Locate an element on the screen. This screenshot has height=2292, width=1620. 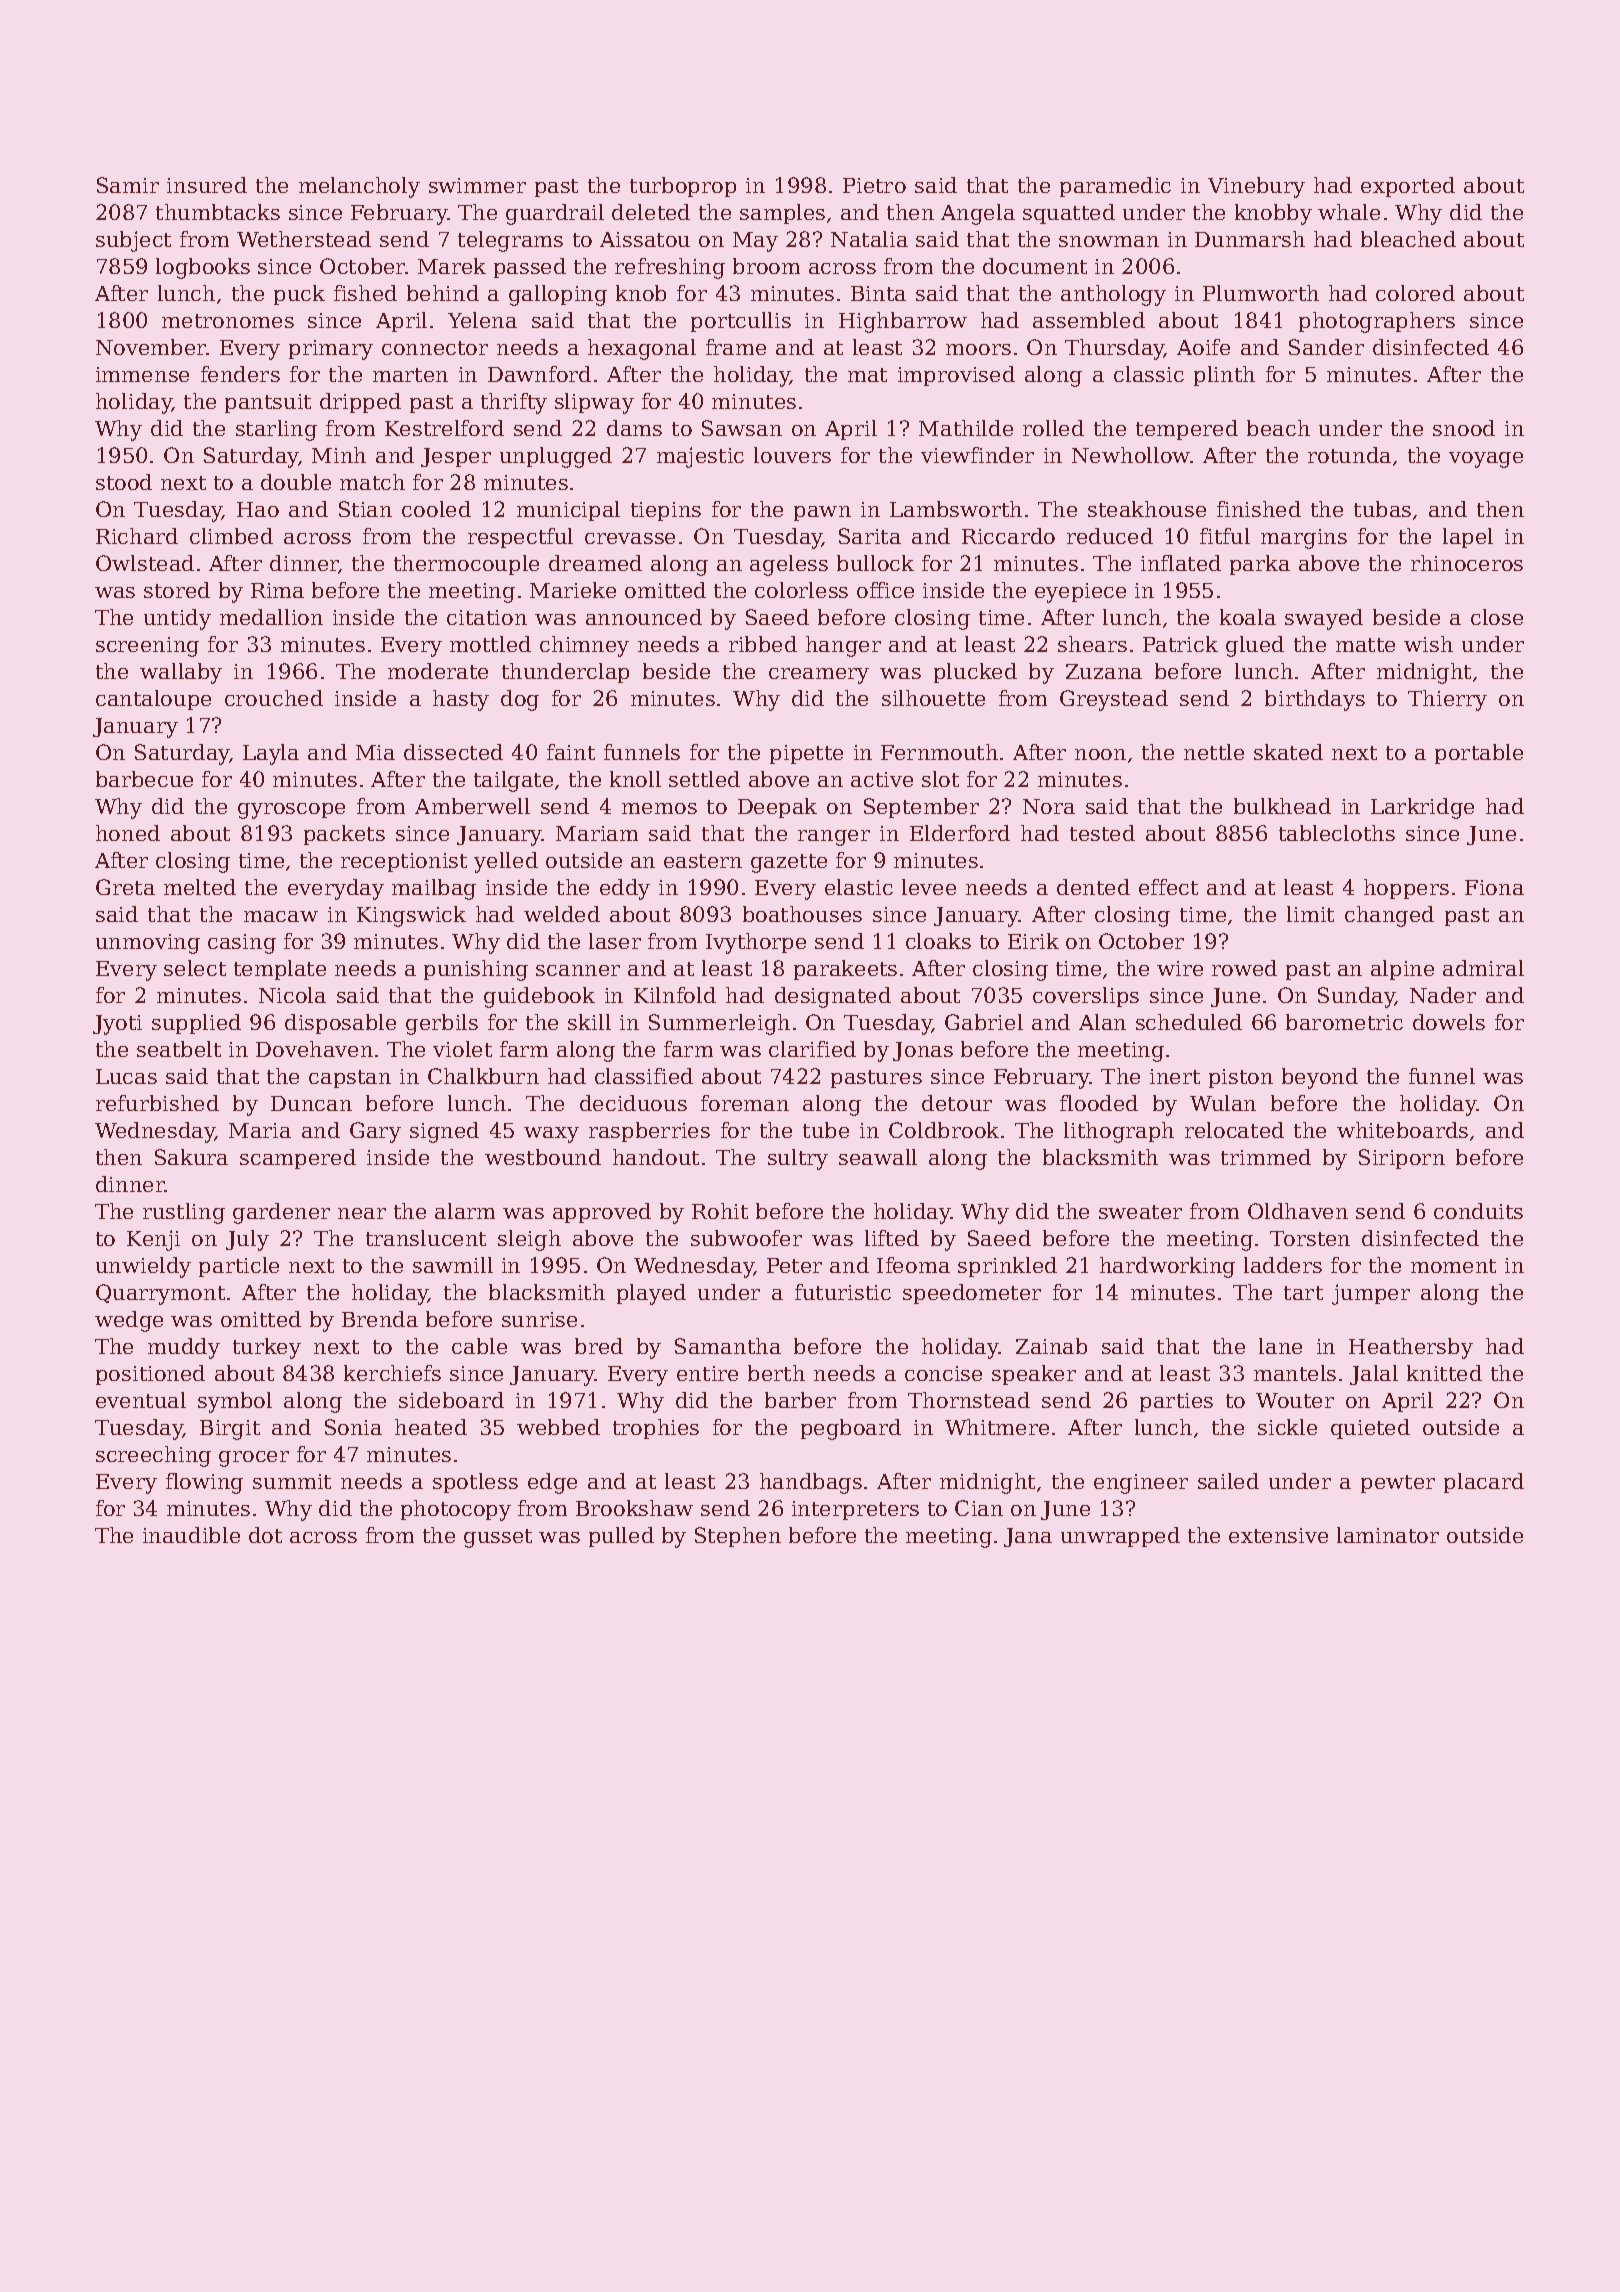
paramedic is located at coordinates (1115, 187).
